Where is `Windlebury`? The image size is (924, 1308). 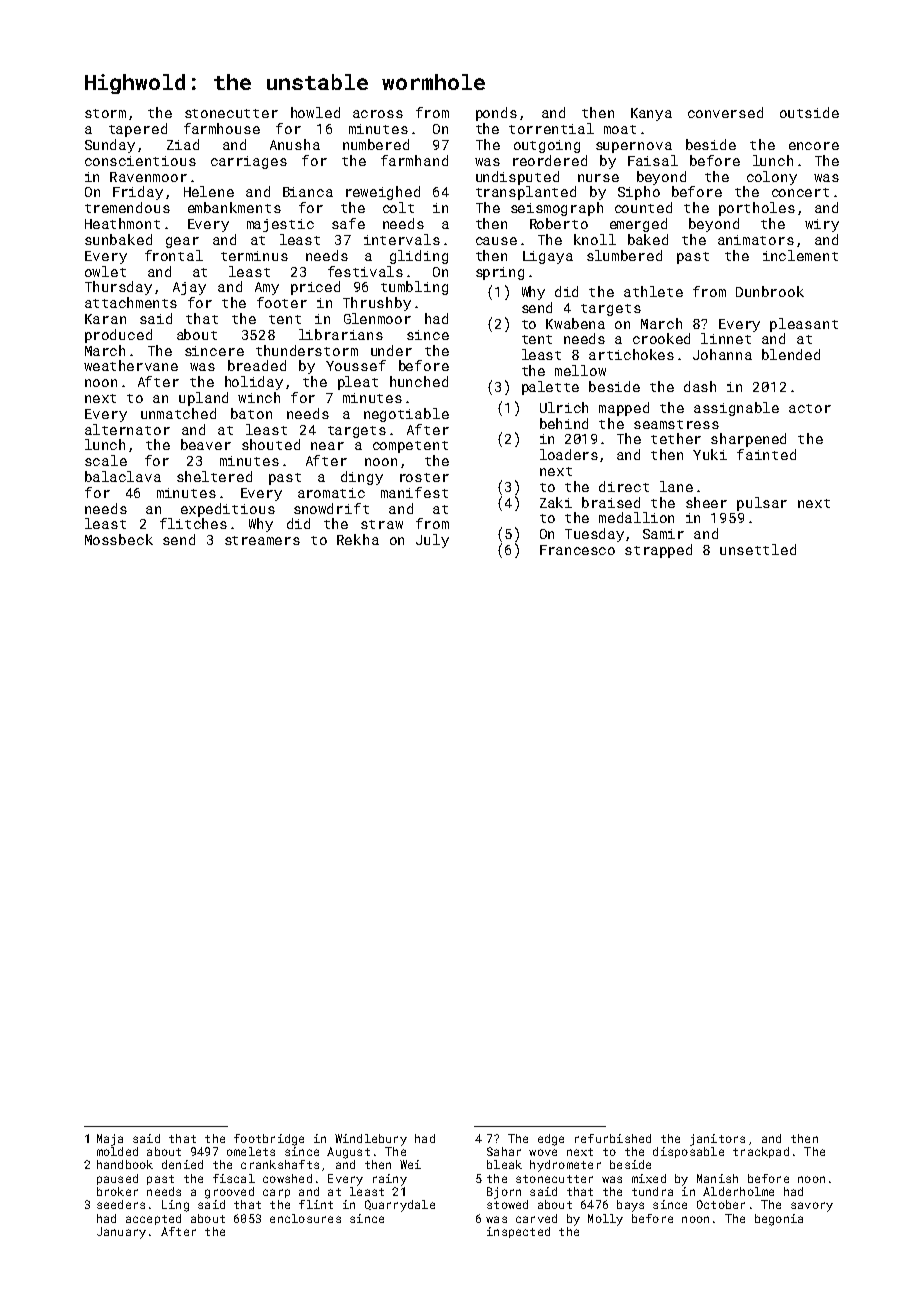
Windlebury is located at coordinates (371, 1140).
